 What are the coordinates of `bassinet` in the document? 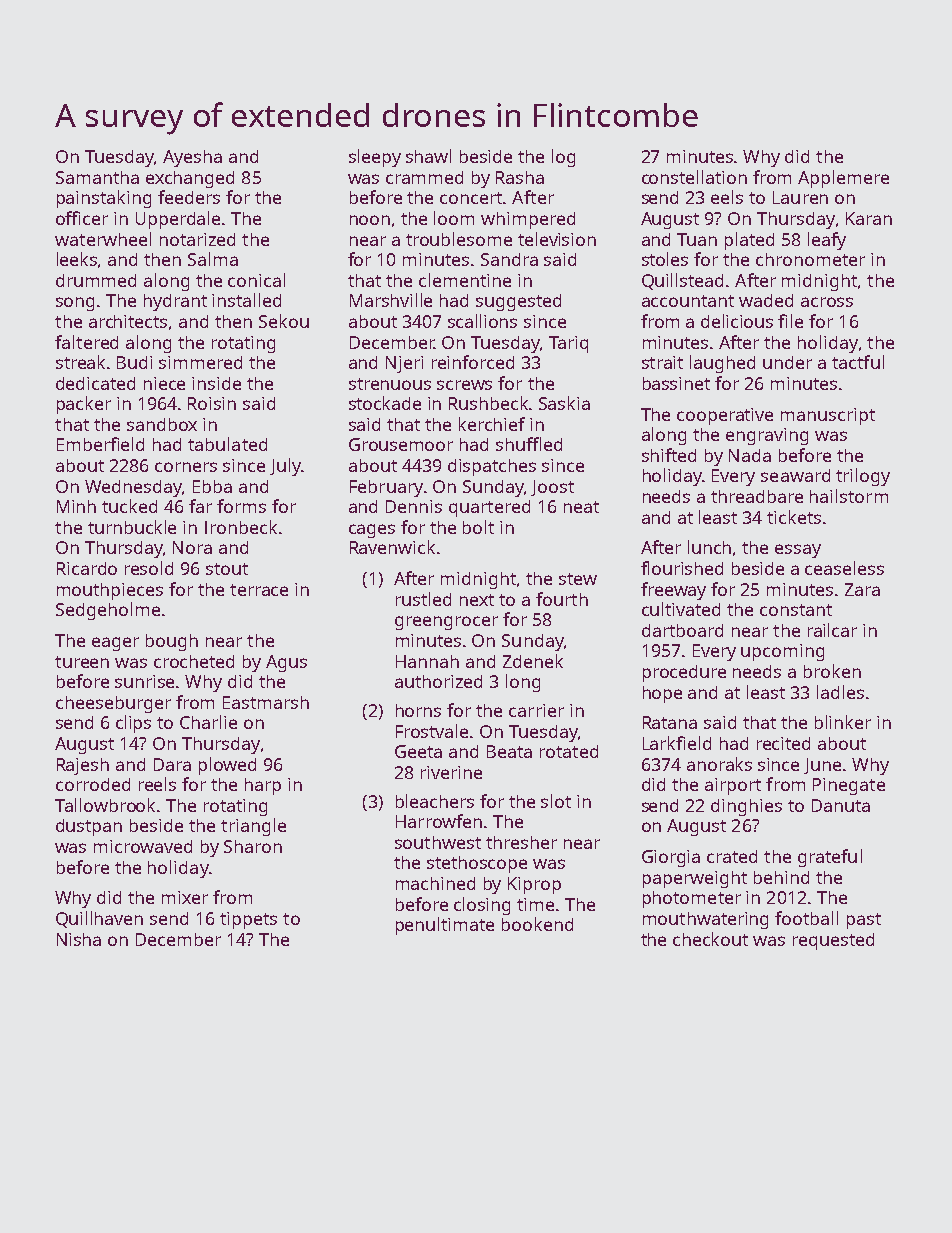 It's located at (676, 383).
